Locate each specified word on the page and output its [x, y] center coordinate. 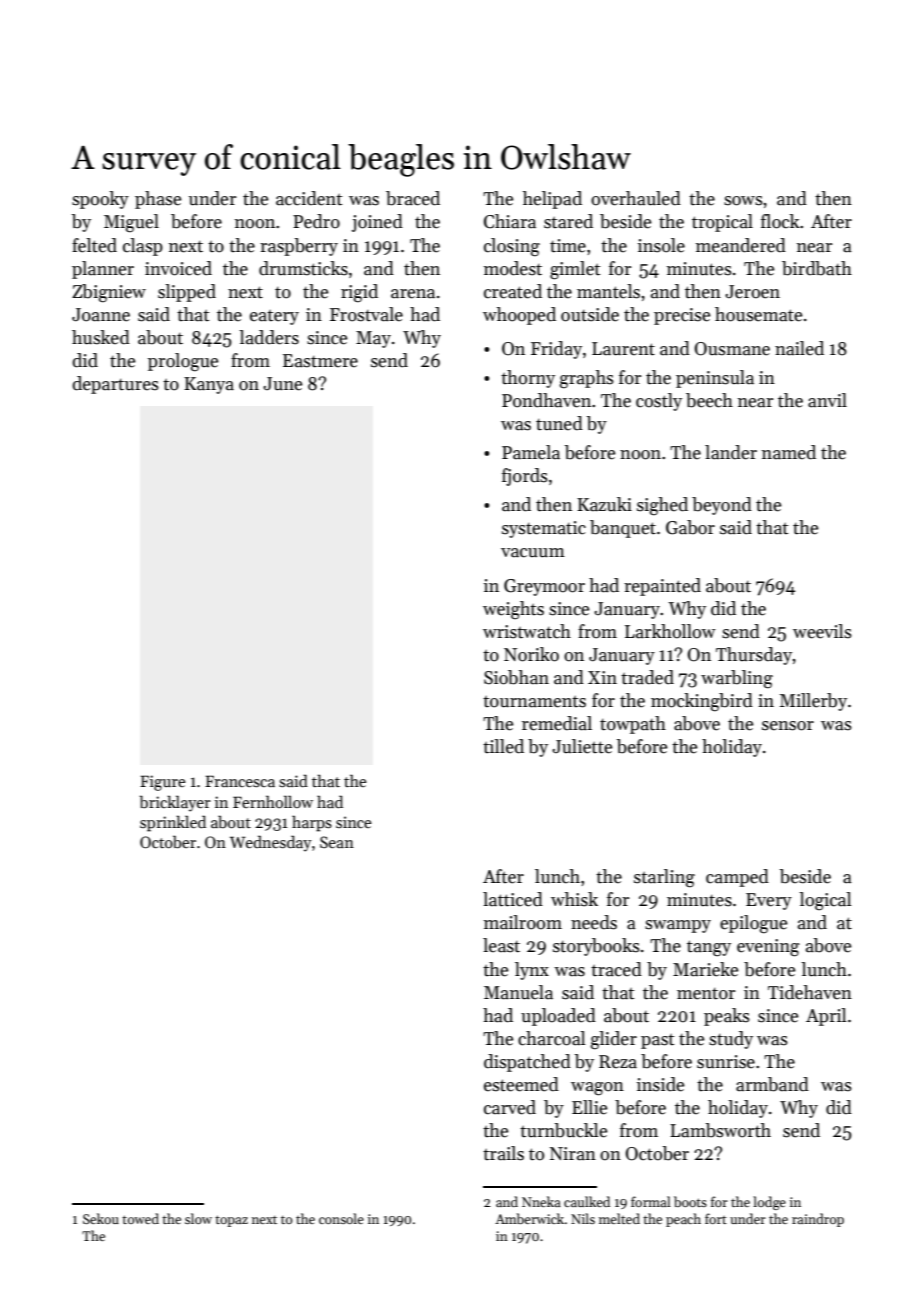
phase [158, 200]
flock [780, 221]
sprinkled [173, 823]
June [282, 384]
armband [772, 1084]
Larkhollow [670, 631]
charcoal [551, 1038]
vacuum [533, 553]
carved [510, 1107]
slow [198, 1218]
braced [413, 198]
